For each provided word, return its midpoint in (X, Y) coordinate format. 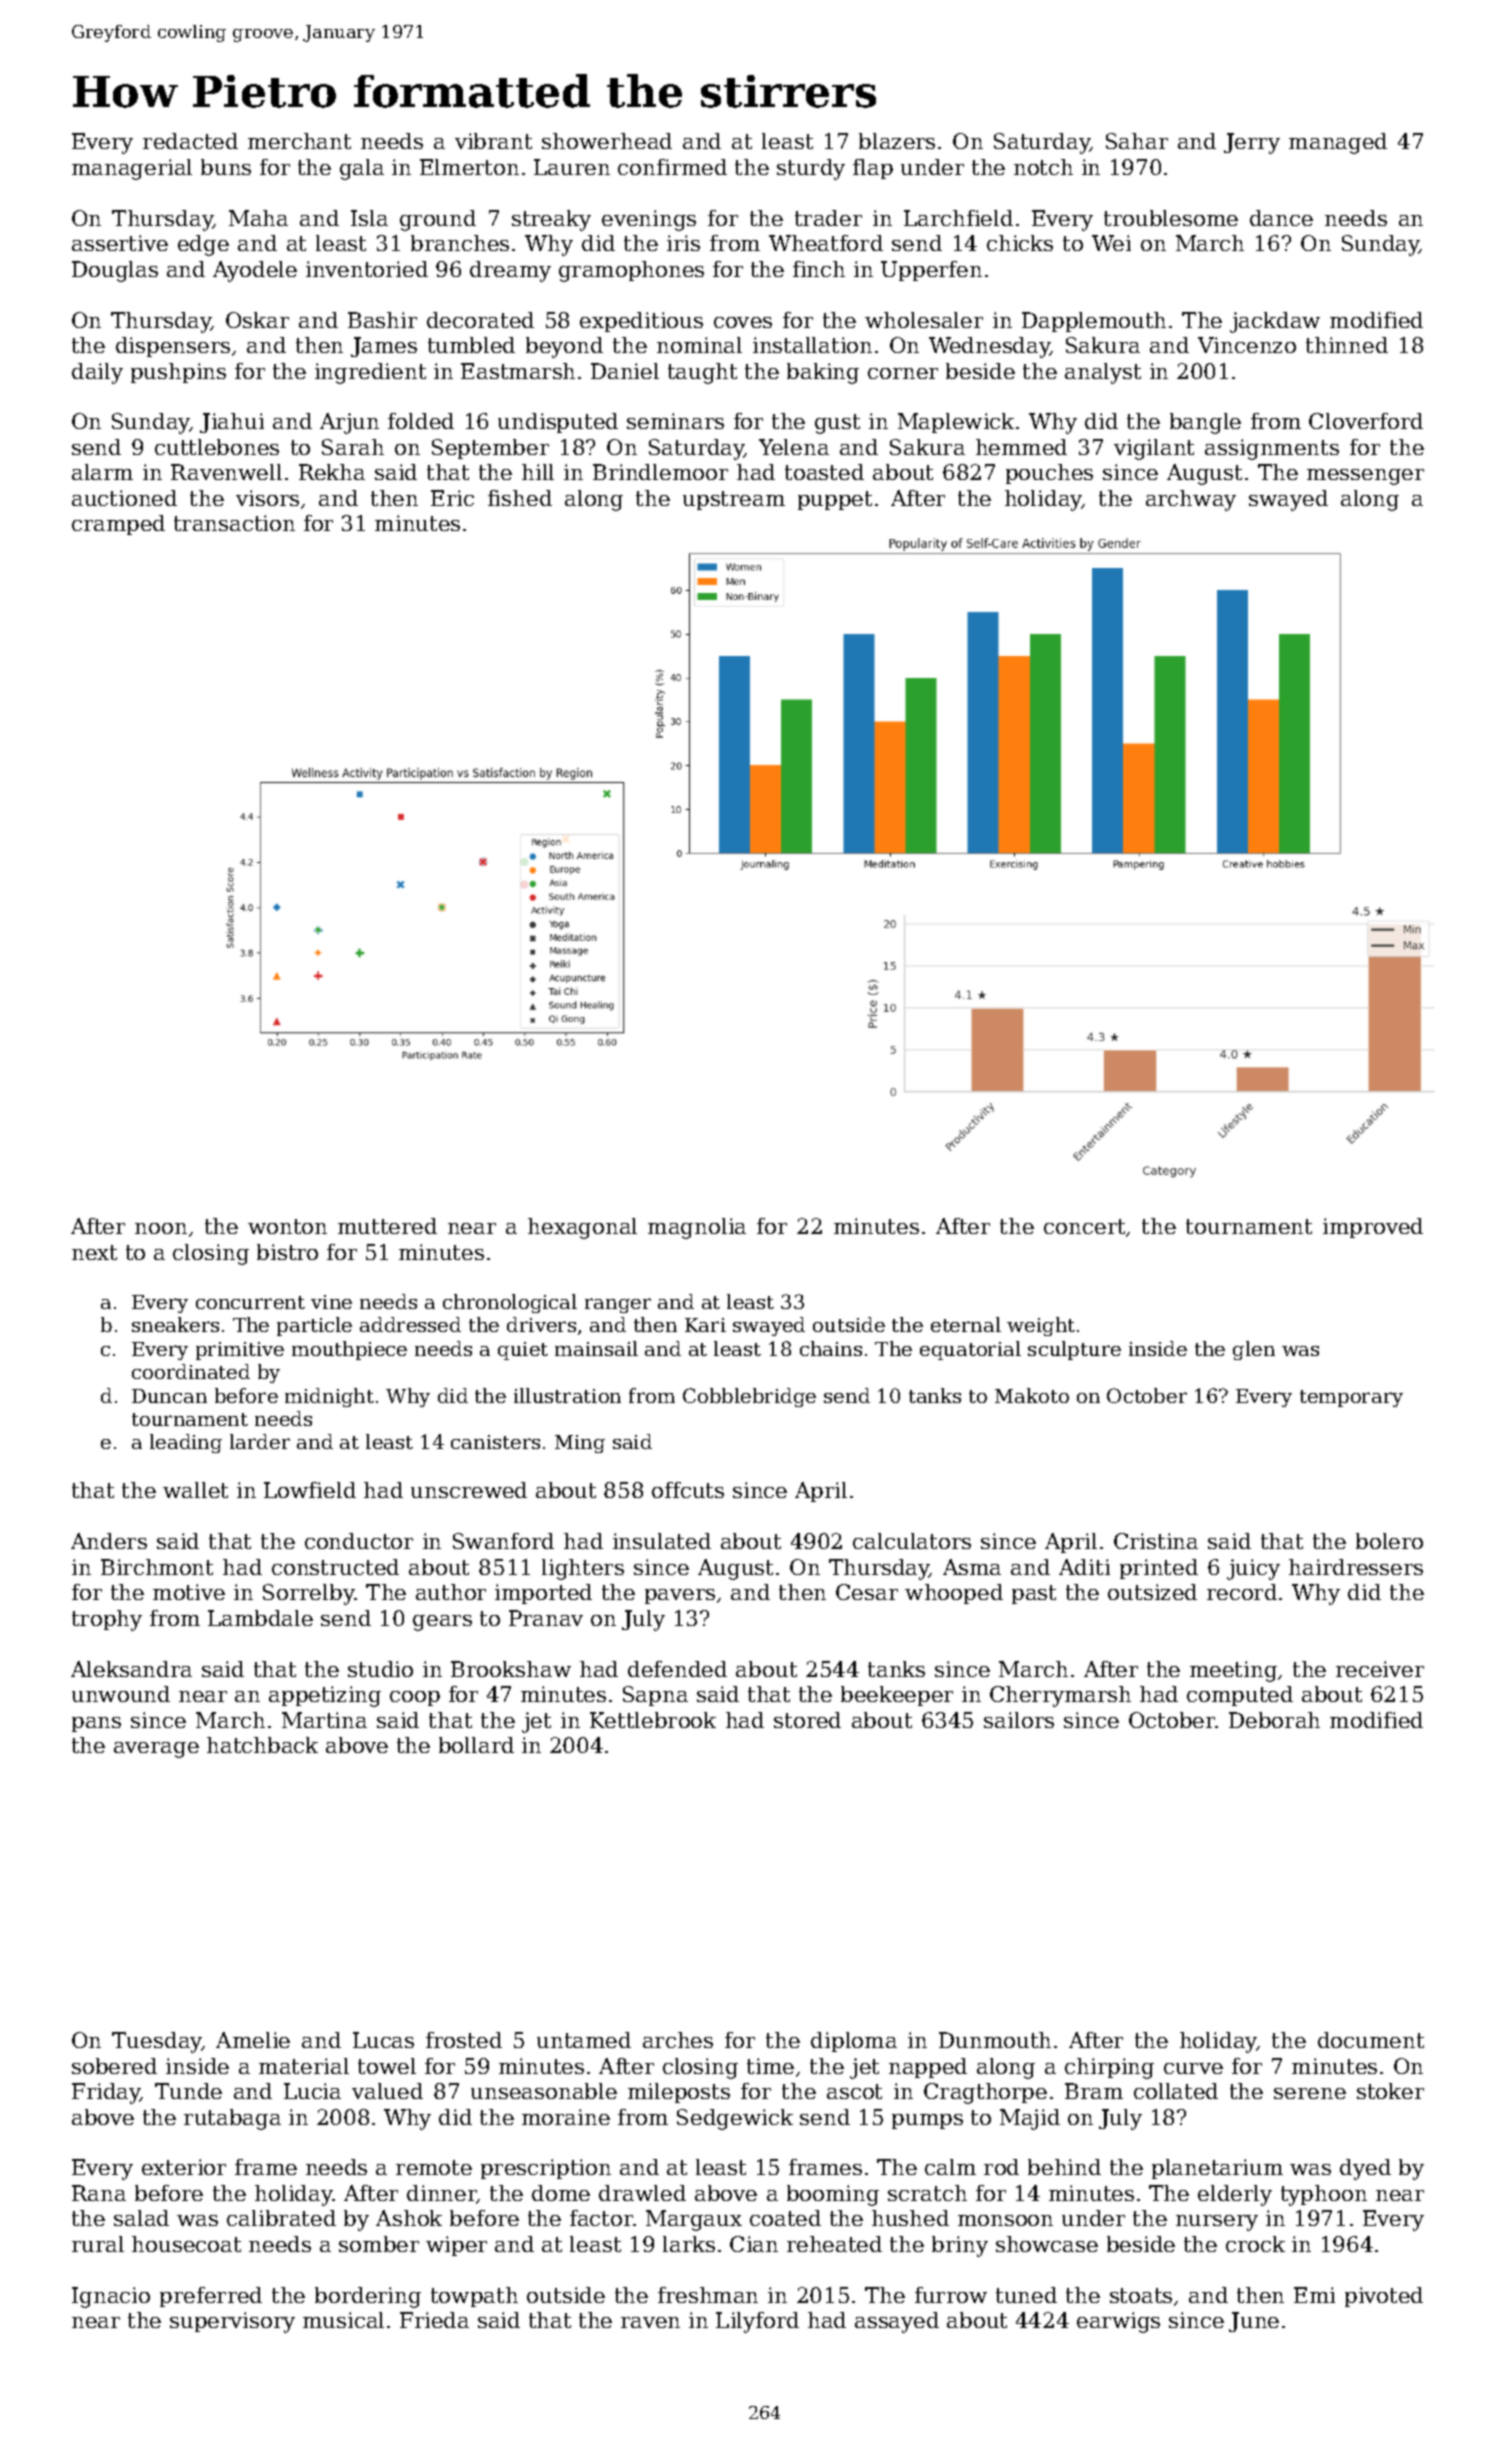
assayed (897, 2322)
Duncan (169, 1396)
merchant (299, 141)
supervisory (232, 2322)
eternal (966, 1324)
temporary (1351, 1398)
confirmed (672, 167)
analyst (1103, 373)
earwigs (1118, 2322)
